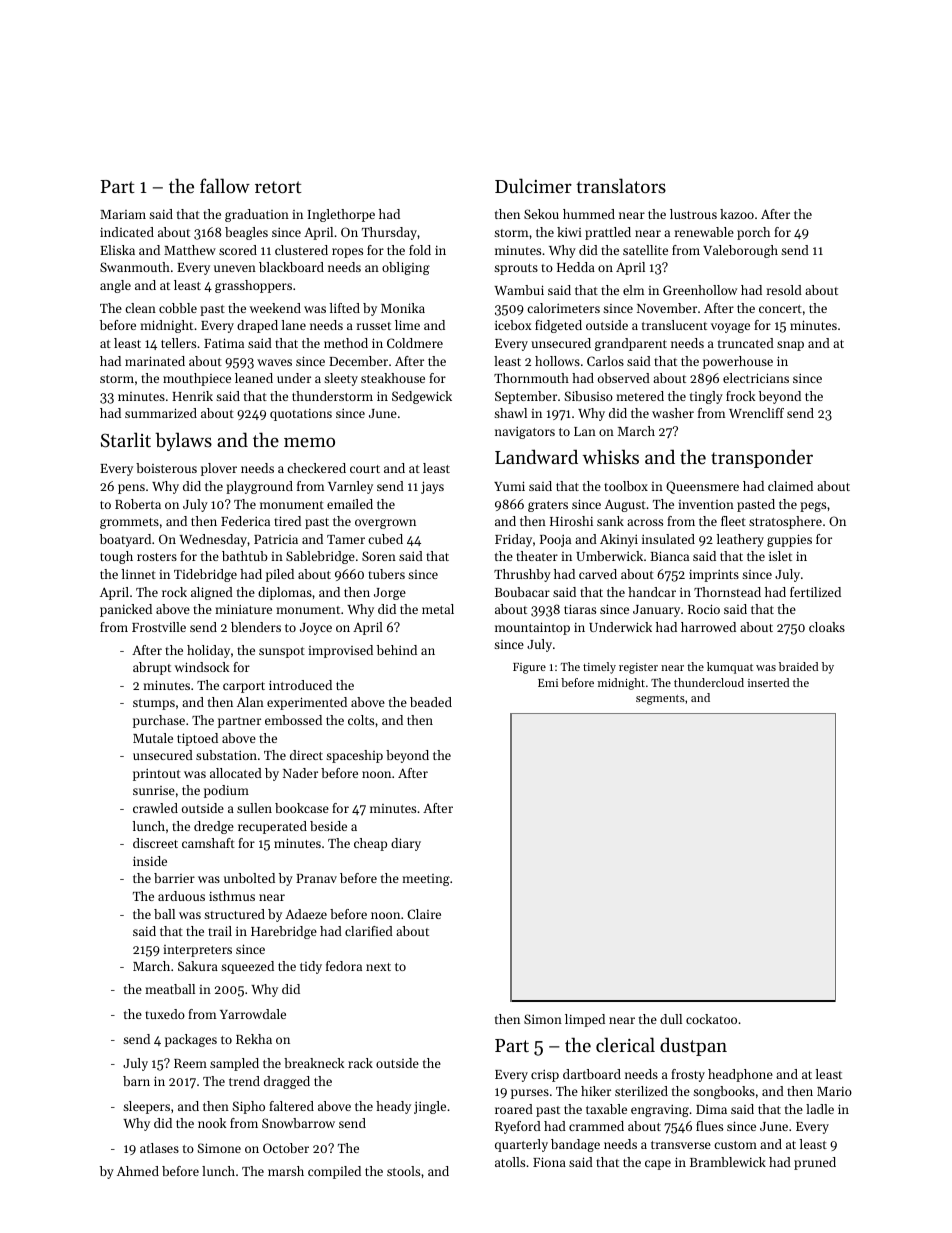 The image size is (952, 1233). I want to click on sampled, so click(234, 1064).
